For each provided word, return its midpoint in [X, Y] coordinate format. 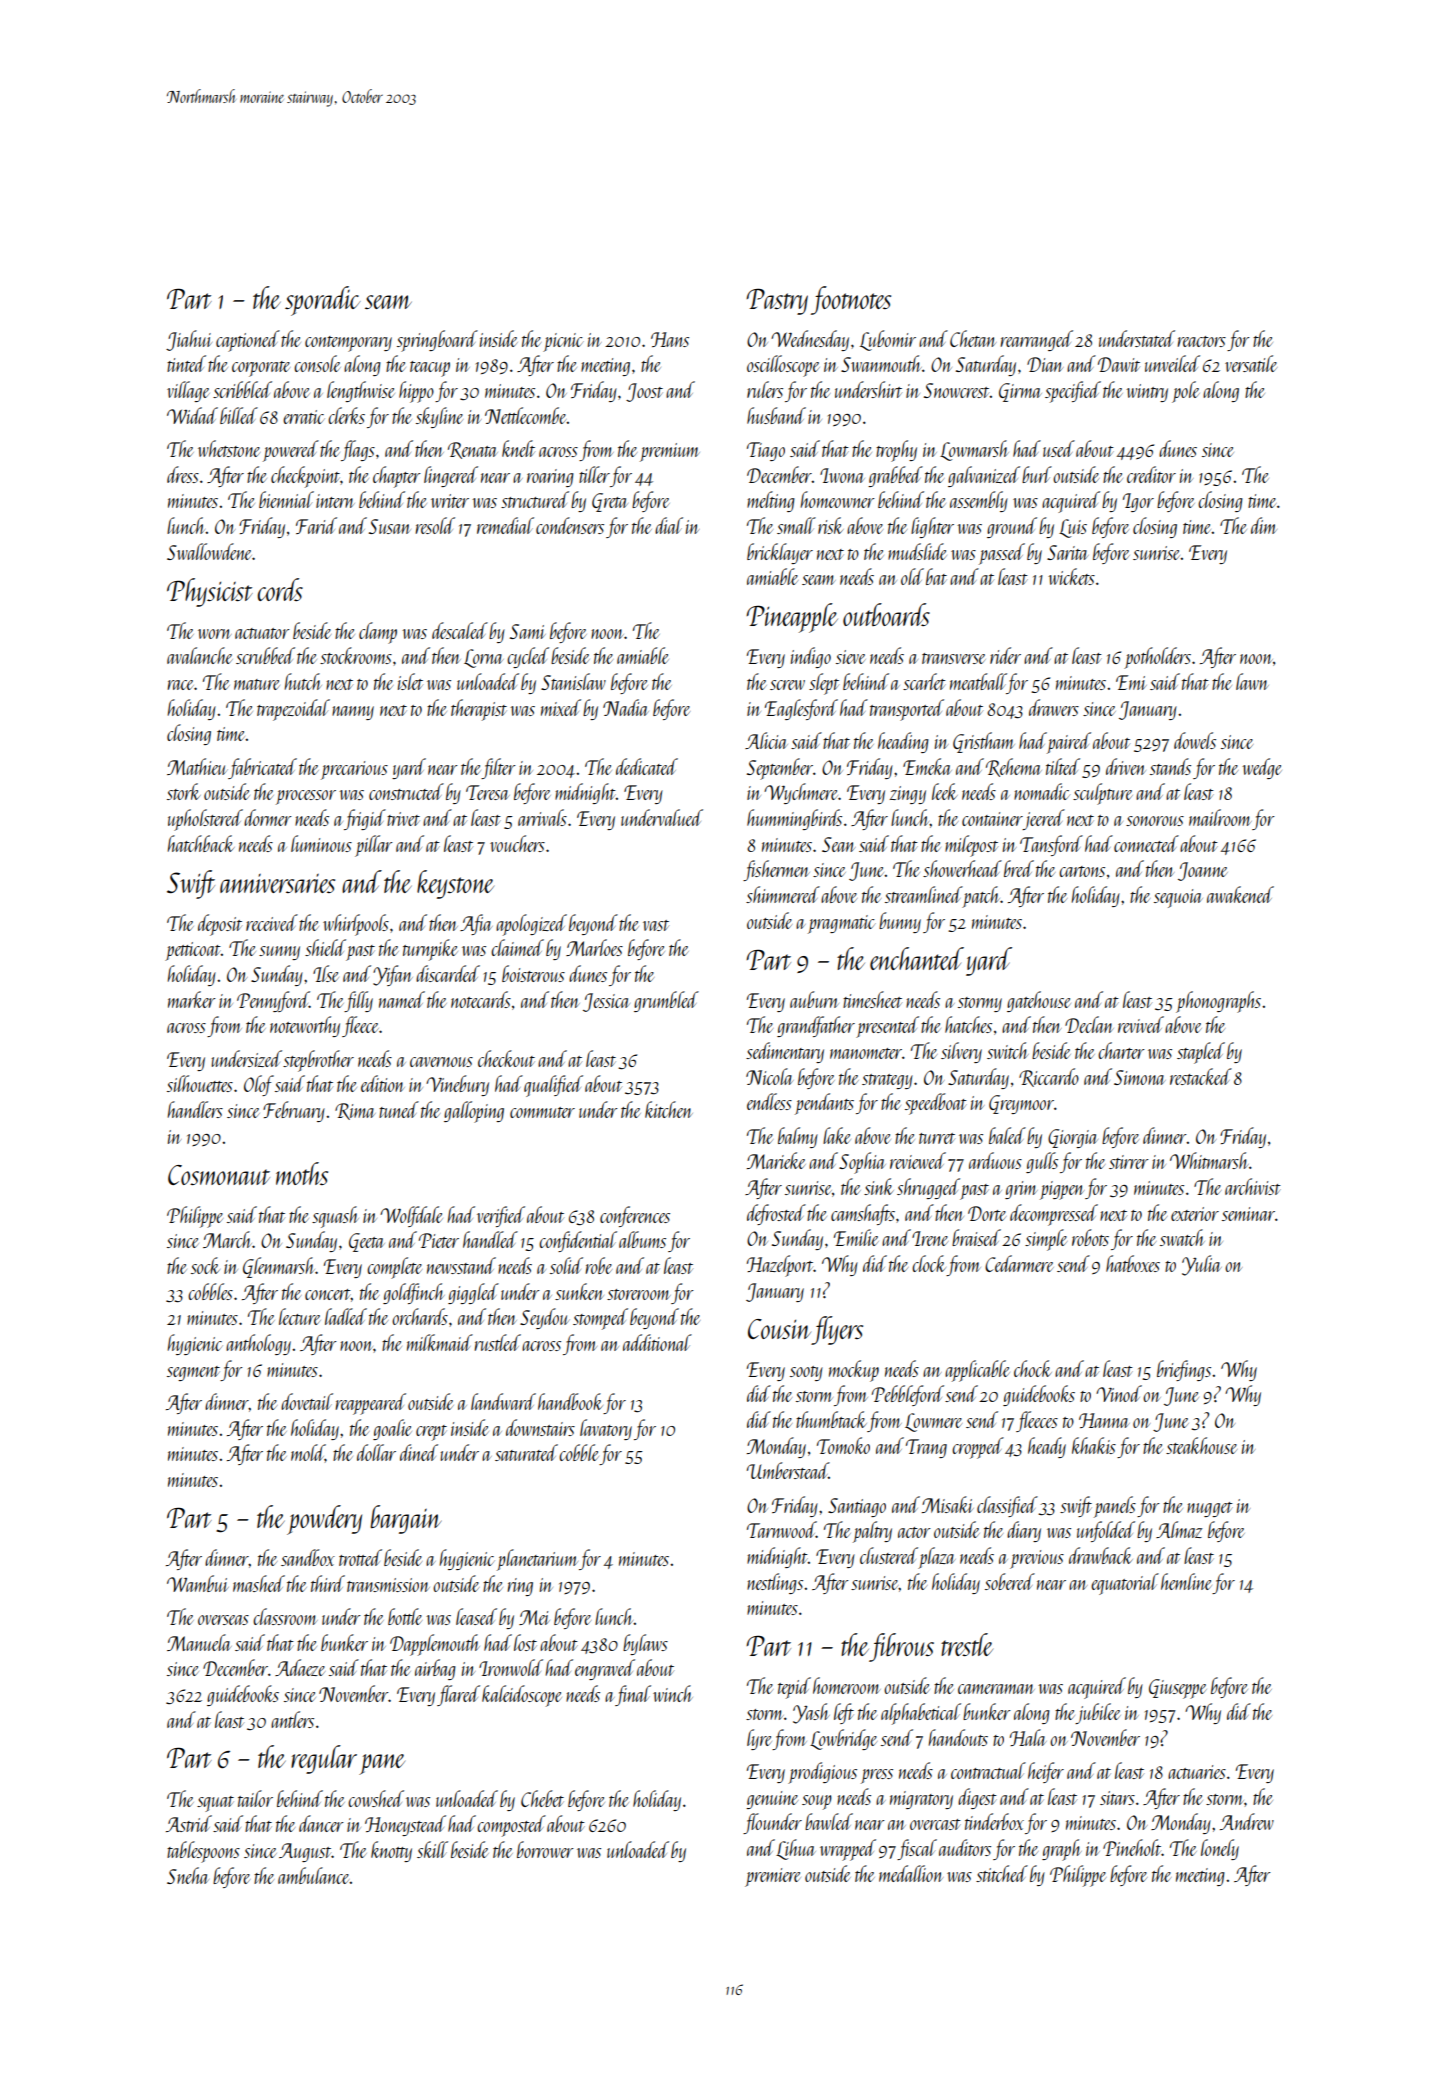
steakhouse [1201, 1445]
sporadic [322, 301]
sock [205, 1265]
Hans [670, 339]
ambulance [314, 1875]
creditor [1151, 474]
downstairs [540, 1427]
